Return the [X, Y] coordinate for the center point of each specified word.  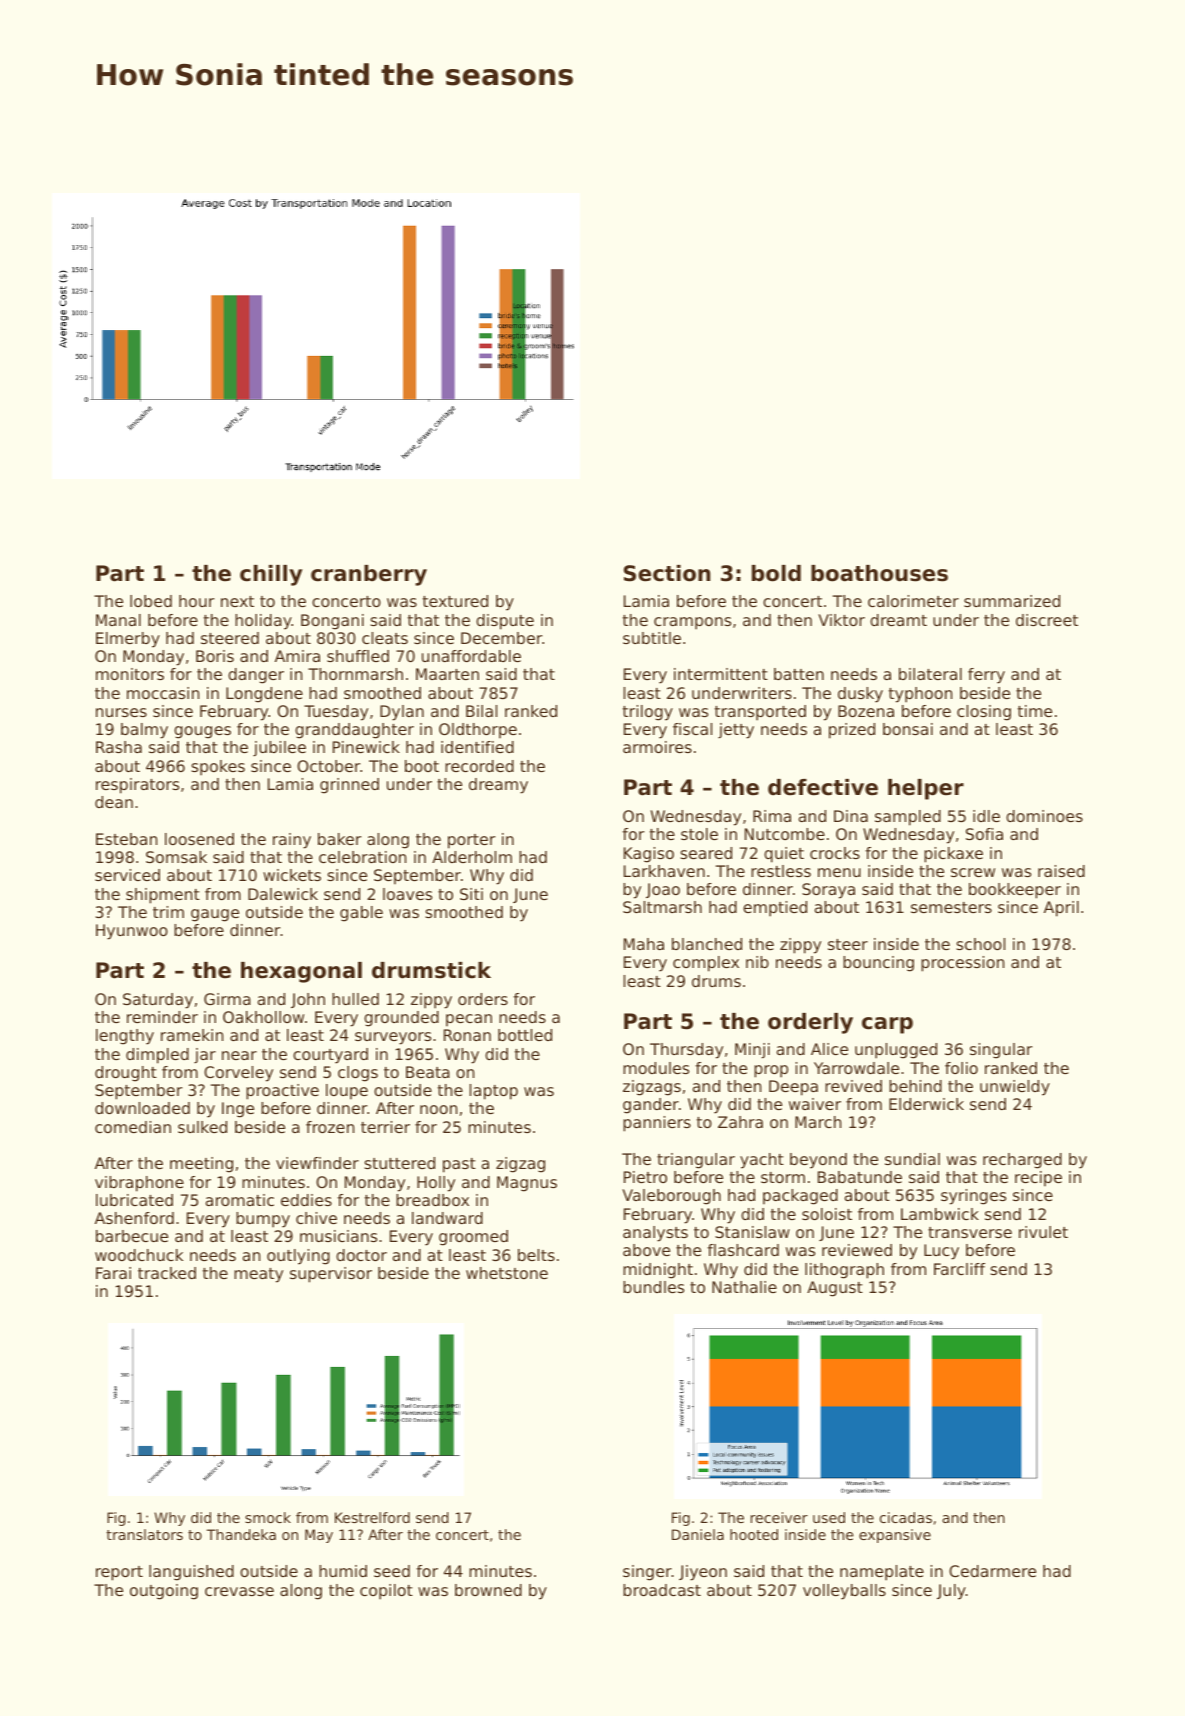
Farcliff [959, 1269]
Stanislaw [752, 1232]
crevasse [239, 1591]
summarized [1012, 601]
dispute [505, 622]
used [829, 1517]
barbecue [132, 1236]
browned [488, 1590]
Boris [215, 656]
